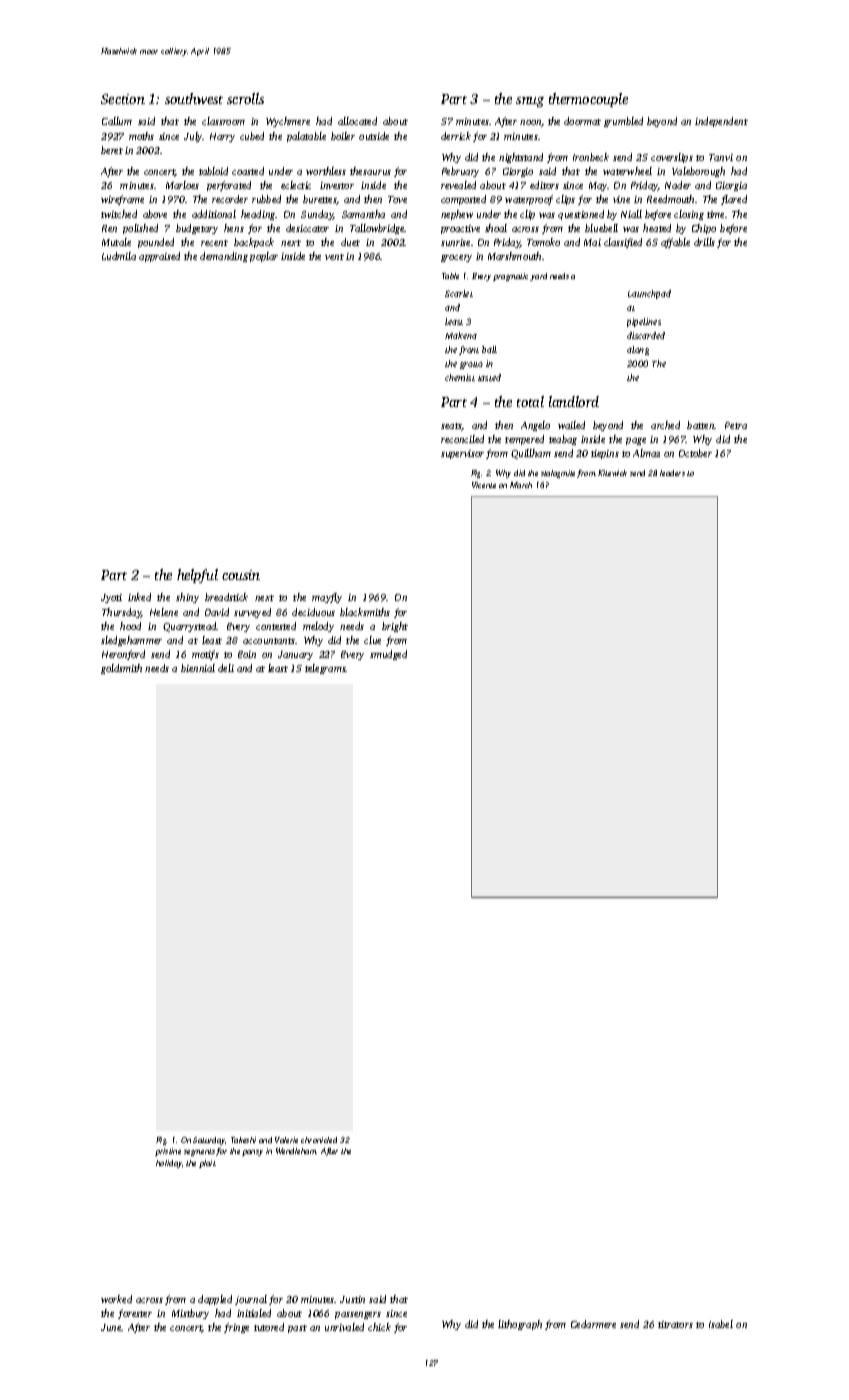 This screenshot has height=1400, width=849. Describe the element at coordinates (461, 335) in the screenshot. I see `Makena` at that location.
